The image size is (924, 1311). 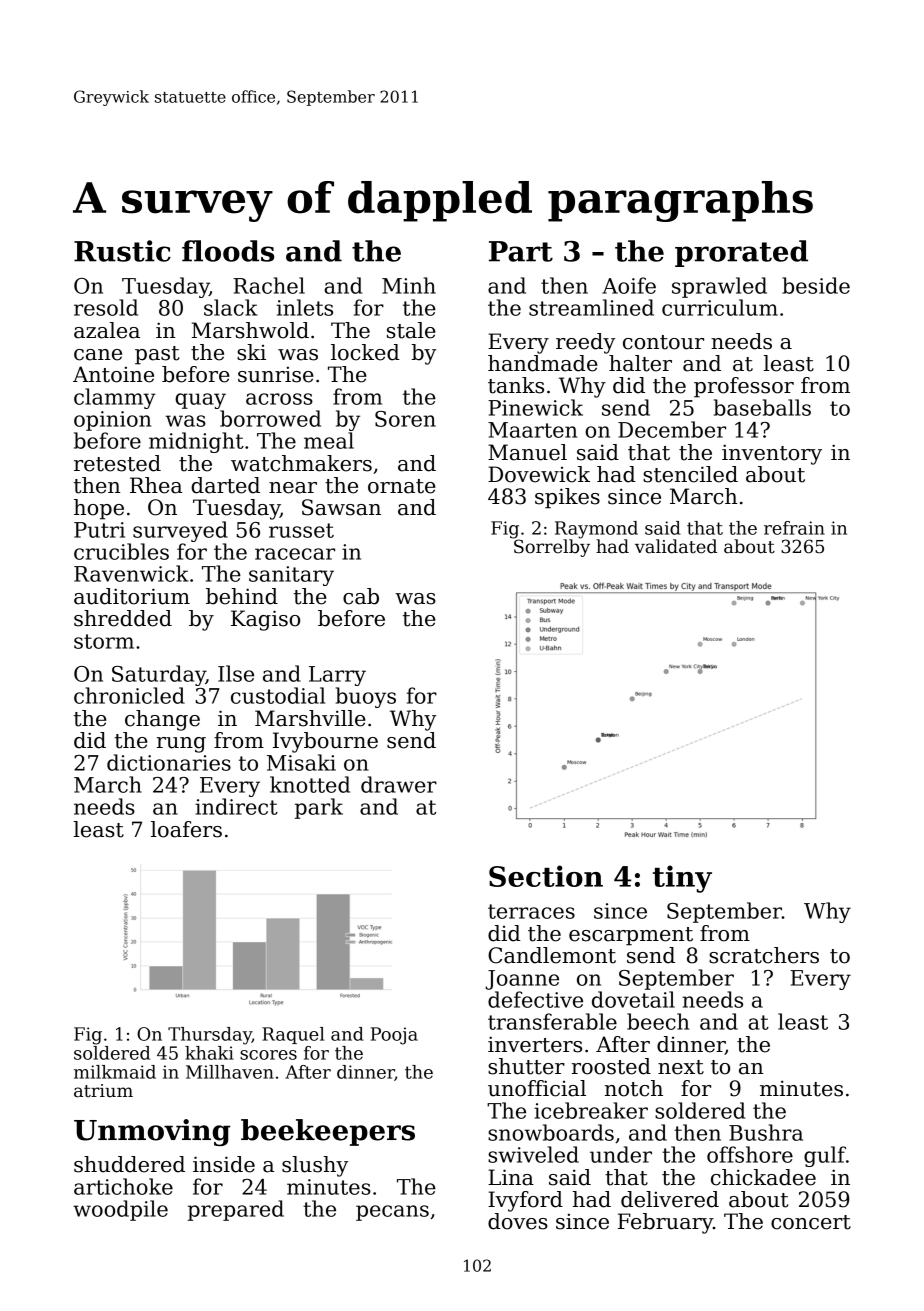 What do you see at coordinates (521, 251) in the screenshot?
I see `Part` at bounding box center [521, 251].
